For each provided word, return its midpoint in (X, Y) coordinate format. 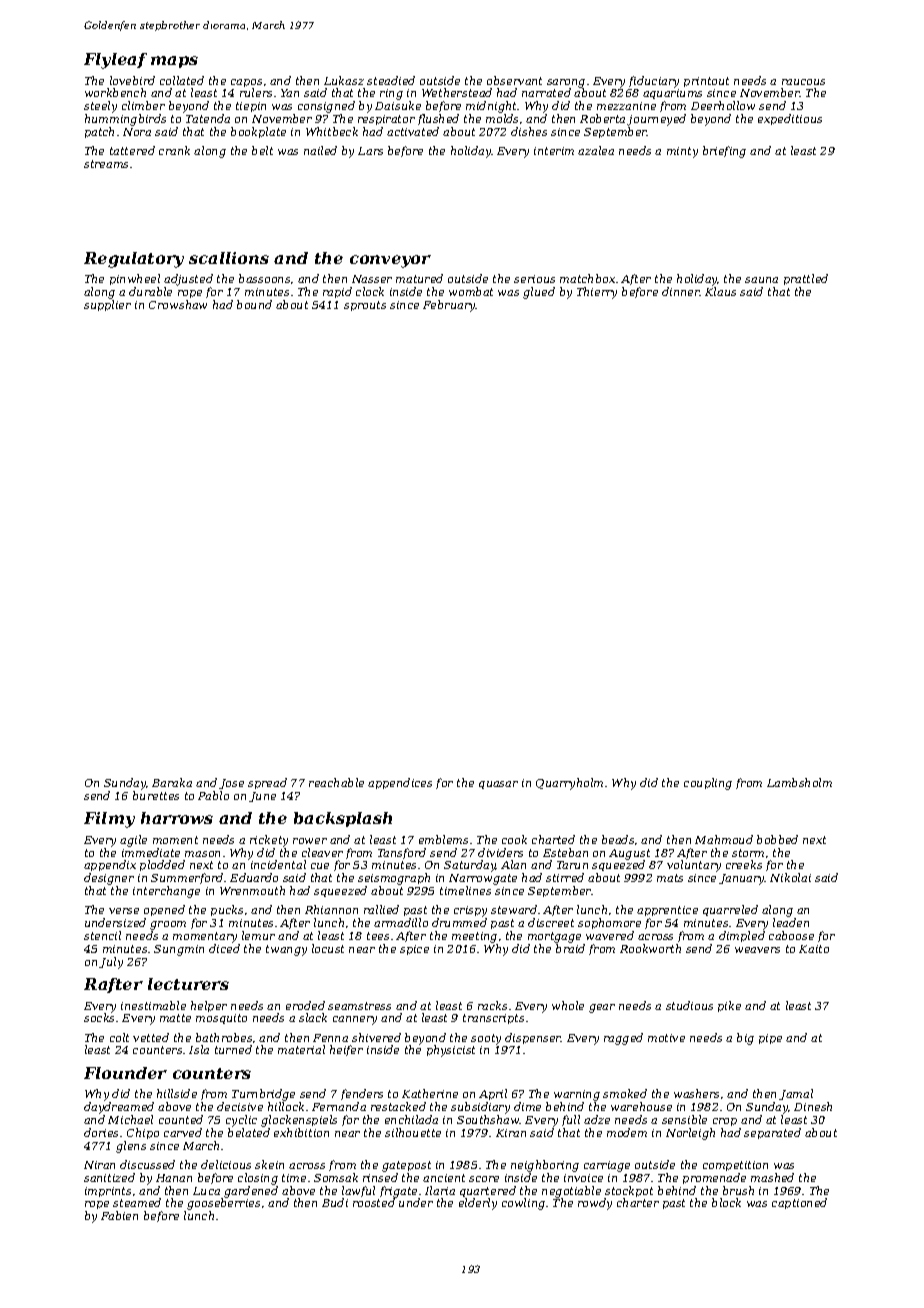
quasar (498, 785)
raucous (803, 82)
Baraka (172, 782)
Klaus (720, 291)
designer (109, 879)
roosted (374, 1202)
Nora (137, 132)
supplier (107, 305)
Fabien (119, 1215)
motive (666, 1038)
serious (534, 279)
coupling (708, 784)
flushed (438, 119)
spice (414, 950)
